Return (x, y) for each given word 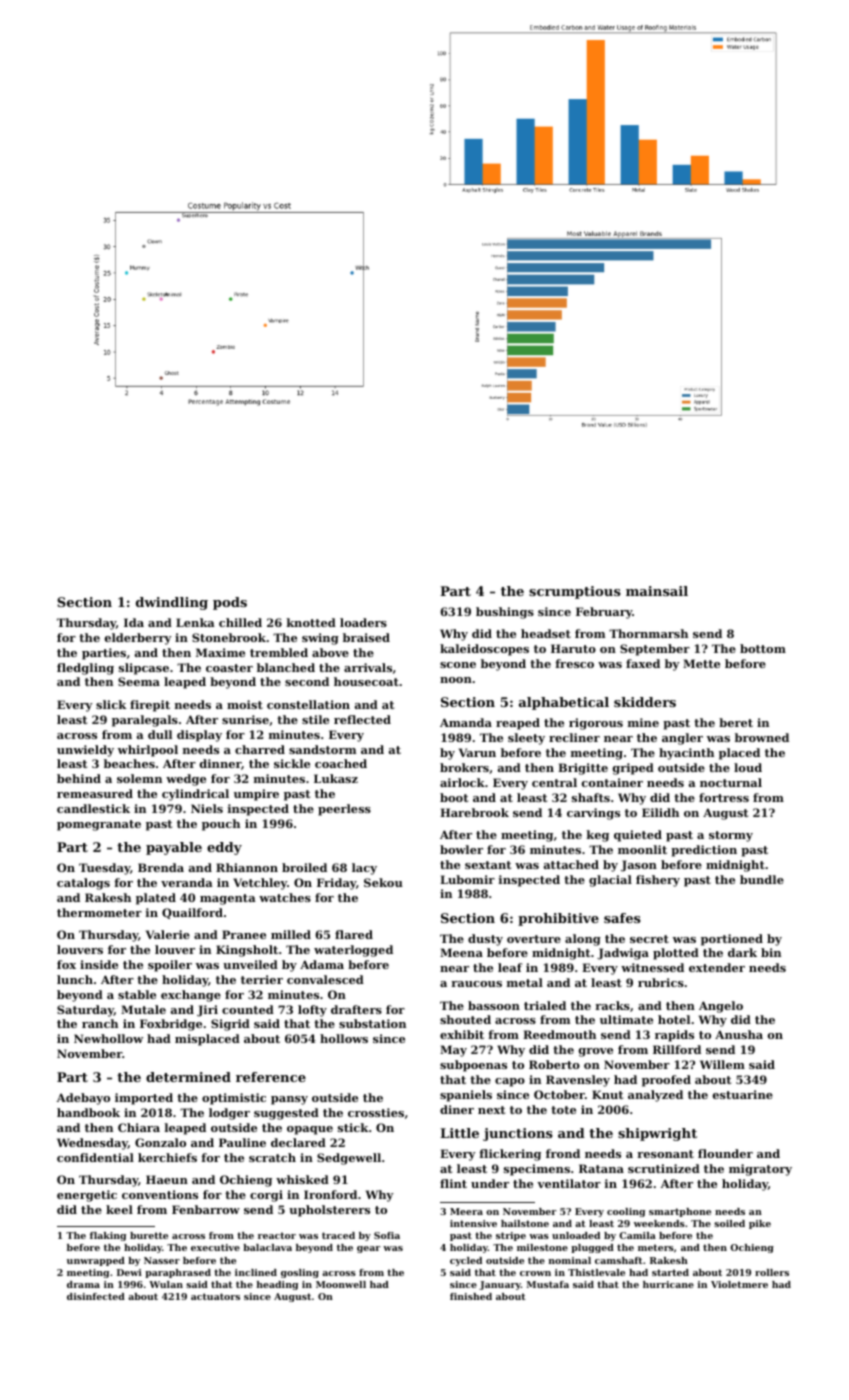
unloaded (576, 1235)
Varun (477, 752)
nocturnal (731, 782)
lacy (364, 869)
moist (245, 704)
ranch (100, 1023)
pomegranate (99, 825)
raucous (476, 984)
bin (771, 952)
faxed (643, 663)
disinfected (96, 1296)
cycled (466, 1261)
